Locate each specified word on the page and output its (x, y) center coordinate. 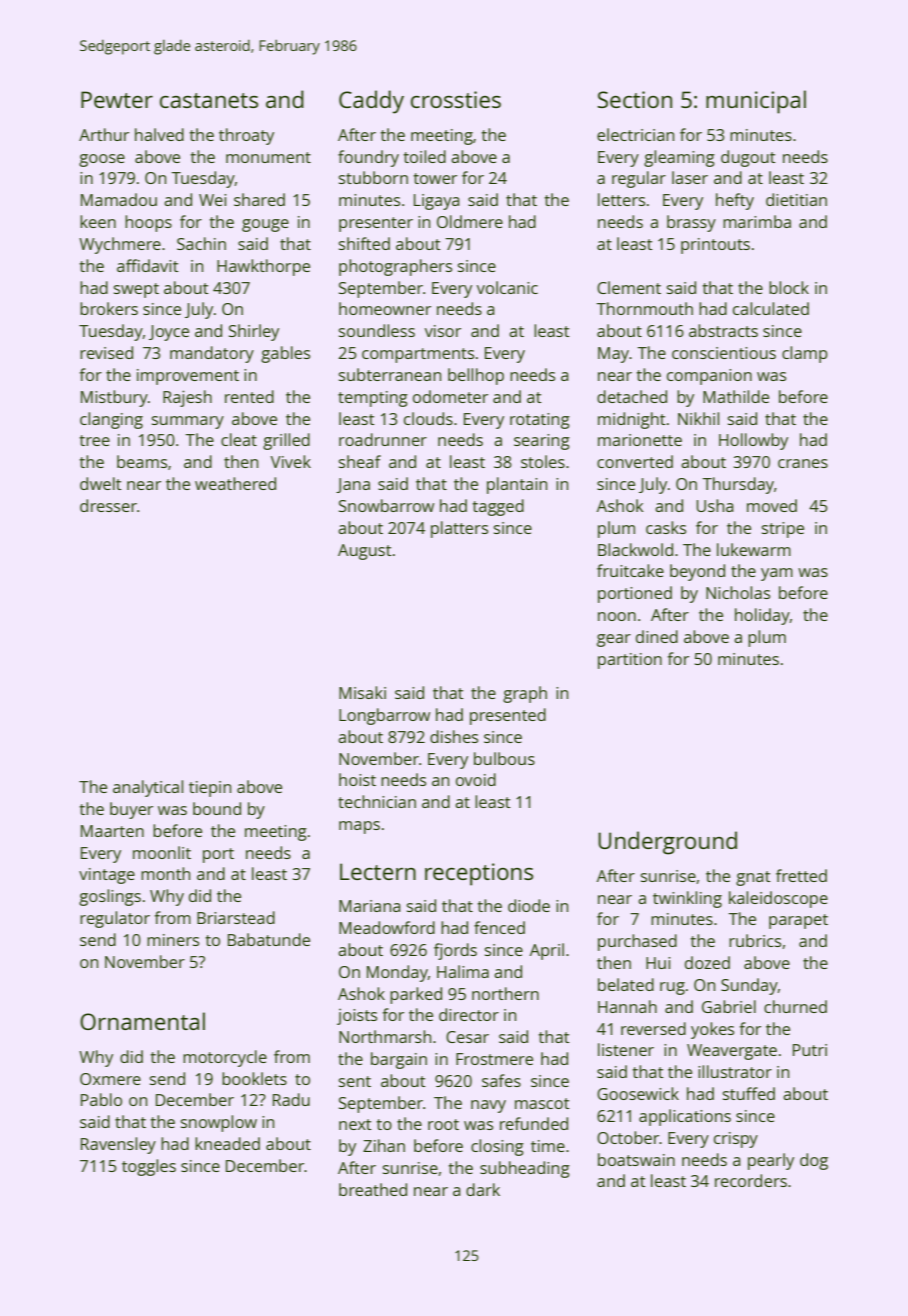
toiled (425, 156)
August (365, 552)
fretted (801, 875)
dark (483, 1189)
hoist (357, 779)
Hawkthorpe (263, 267)
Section (634, 99)
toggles (149, 1167)
